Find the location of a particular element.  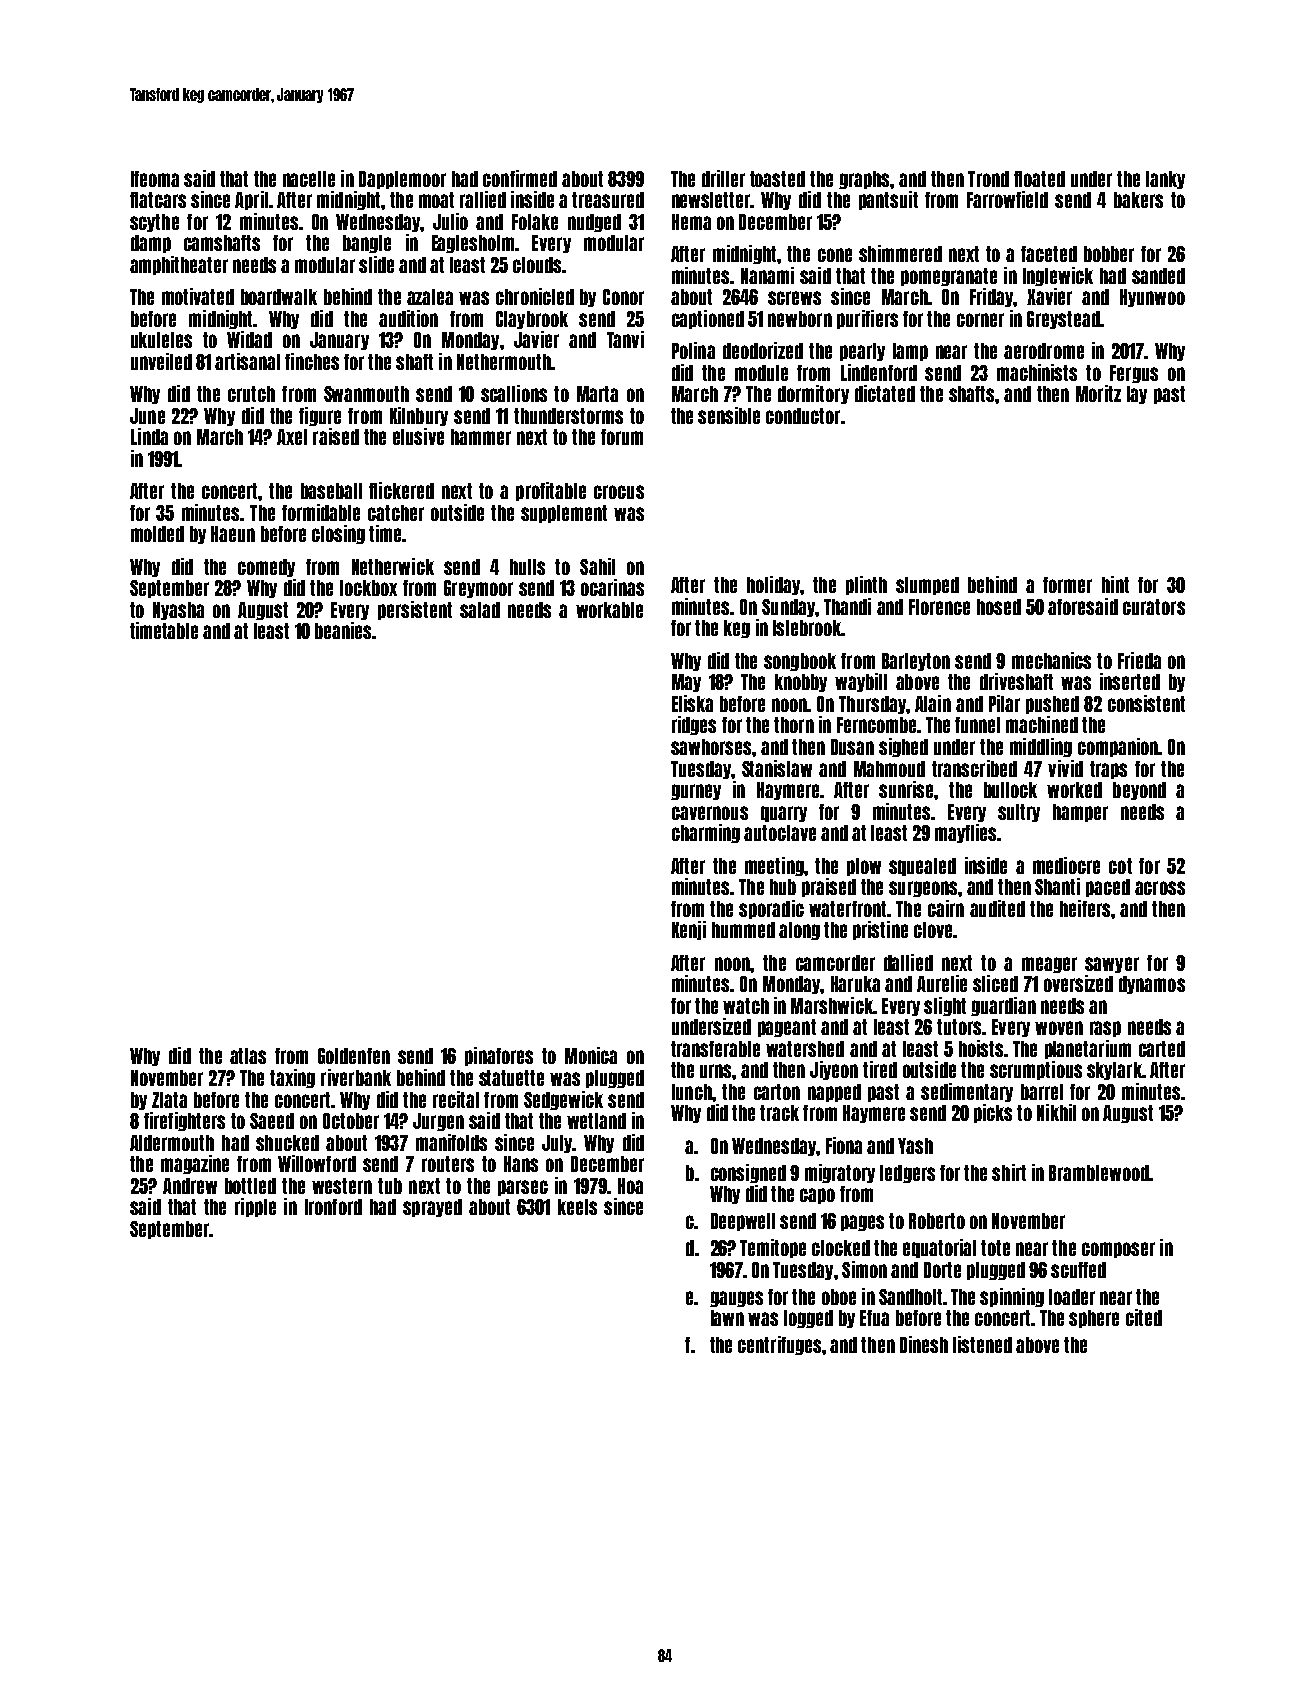

audited is located at coordinates (997, 908).
